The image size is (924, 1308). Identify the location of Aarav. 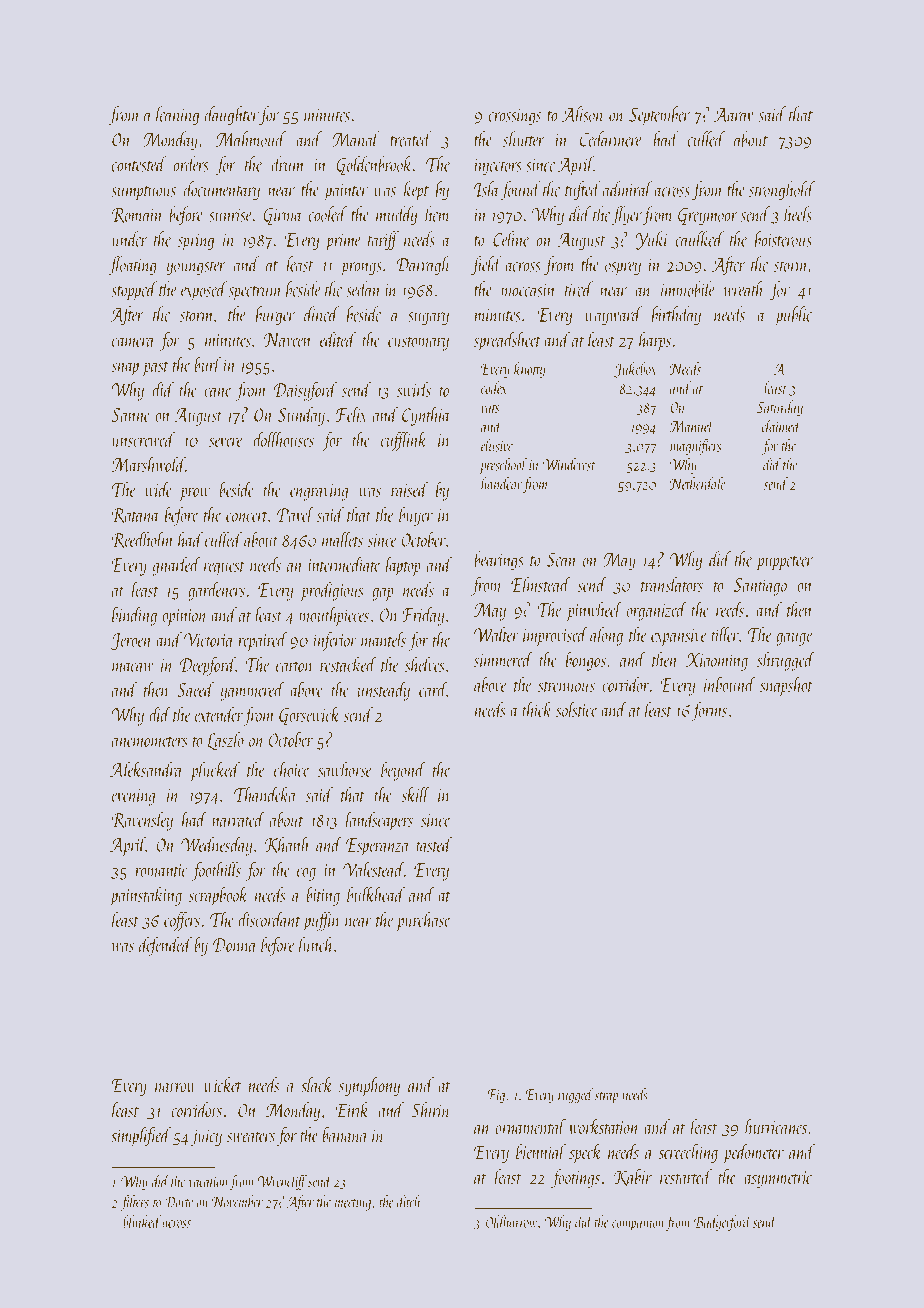
(733, 115).
